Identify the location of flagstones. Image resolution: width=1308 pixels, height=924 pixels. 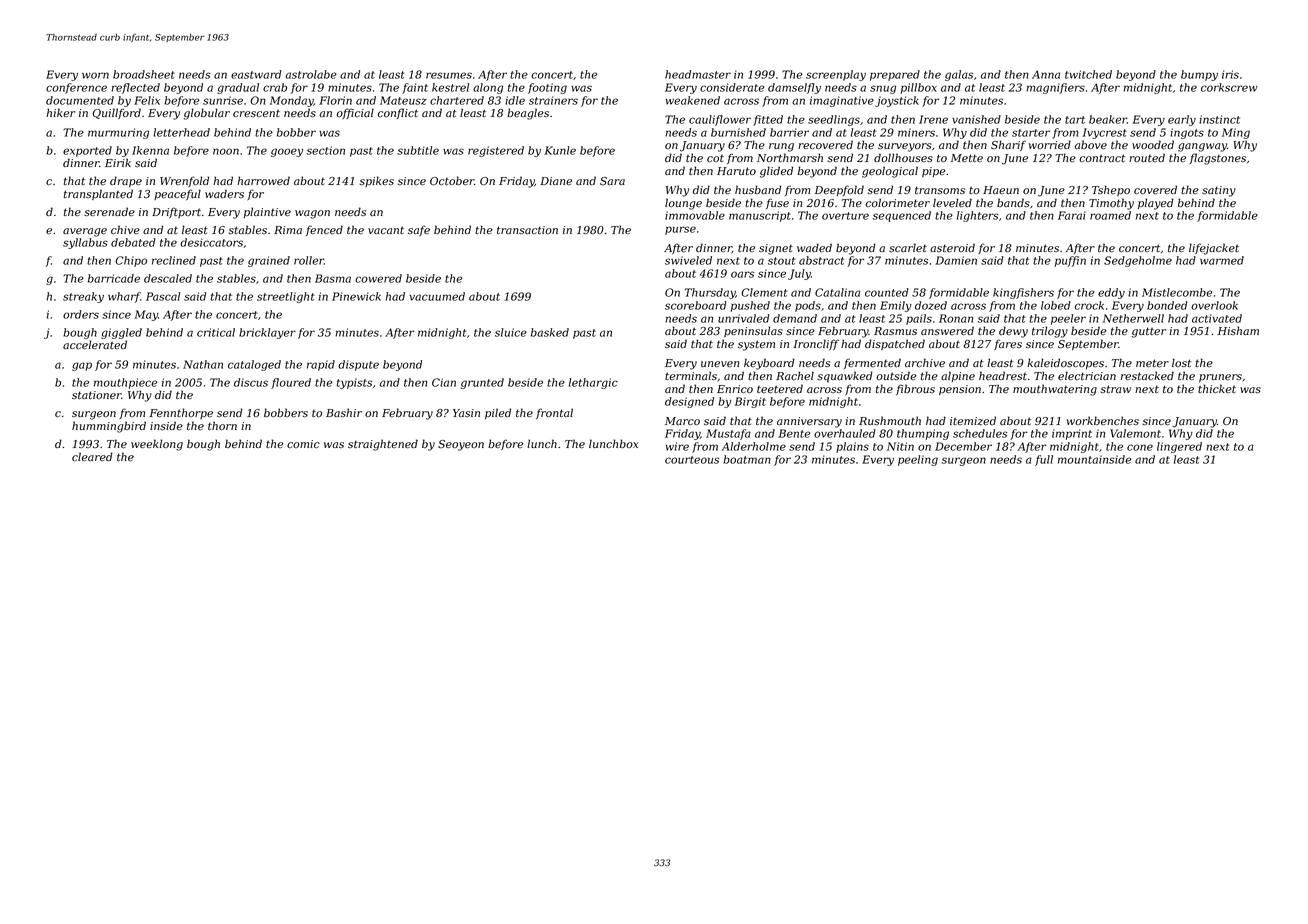
(1218, 159).
